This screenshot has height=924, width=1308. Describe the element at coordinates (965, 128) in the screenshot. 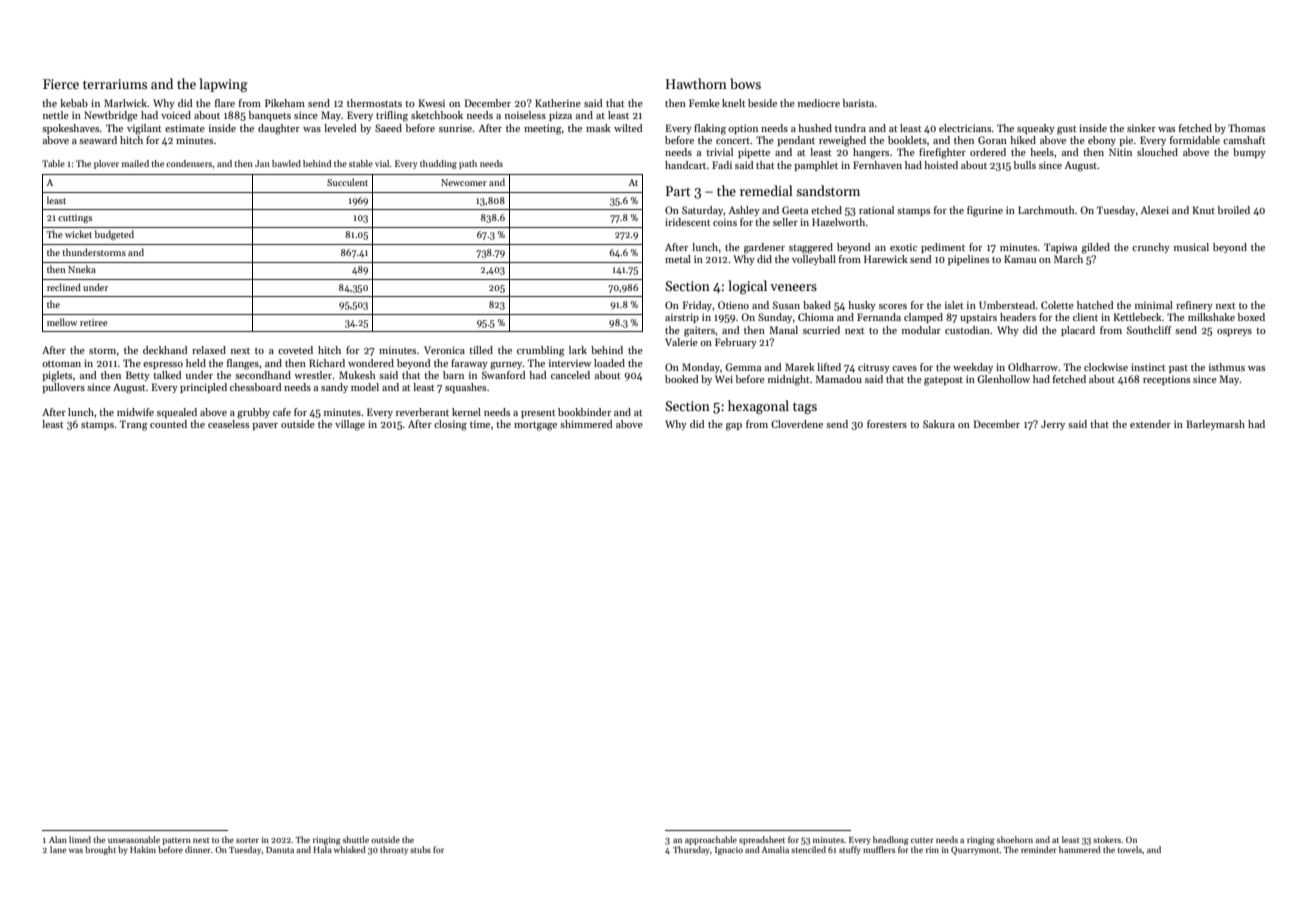

I see `electricians` at that location.
